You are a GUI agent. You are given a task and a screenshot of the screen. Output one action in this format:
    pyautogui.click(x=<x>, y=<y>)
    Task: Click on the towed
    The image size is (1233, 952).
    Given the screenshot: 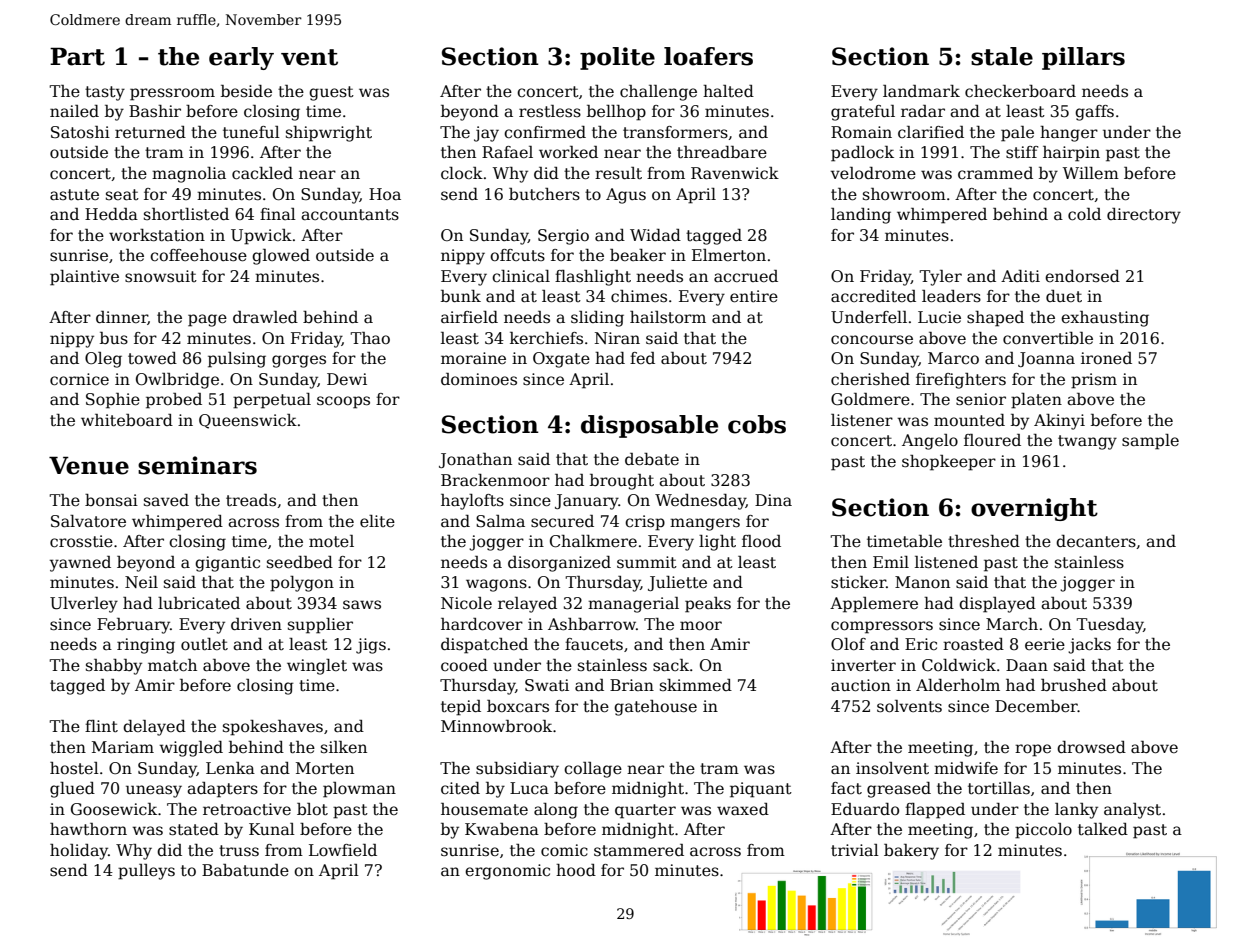 What is the action you would take?
    pyautogui.click(x=152, y=358)
